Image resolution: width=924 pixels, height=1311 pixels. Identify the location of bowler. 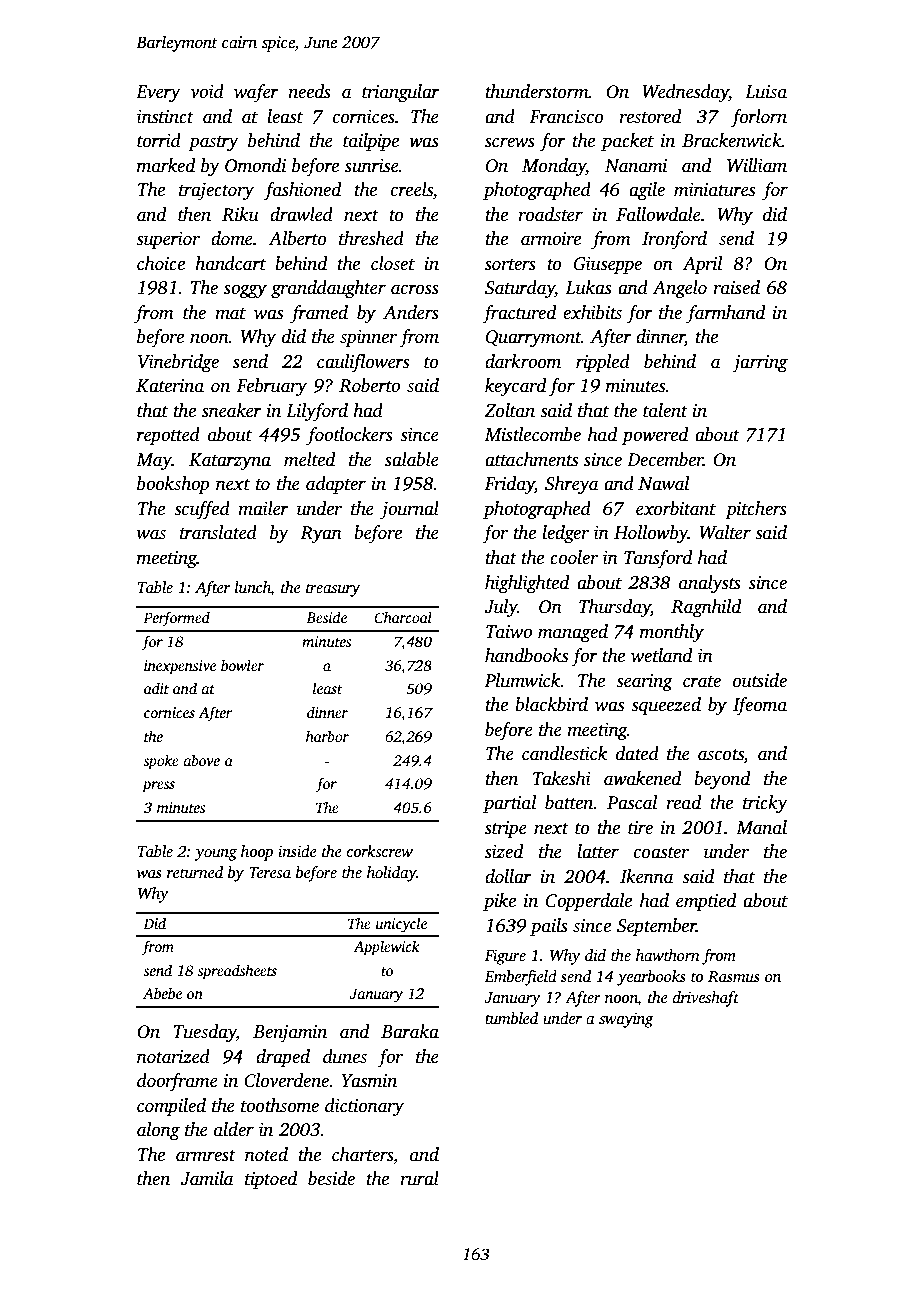
(242, 665).
